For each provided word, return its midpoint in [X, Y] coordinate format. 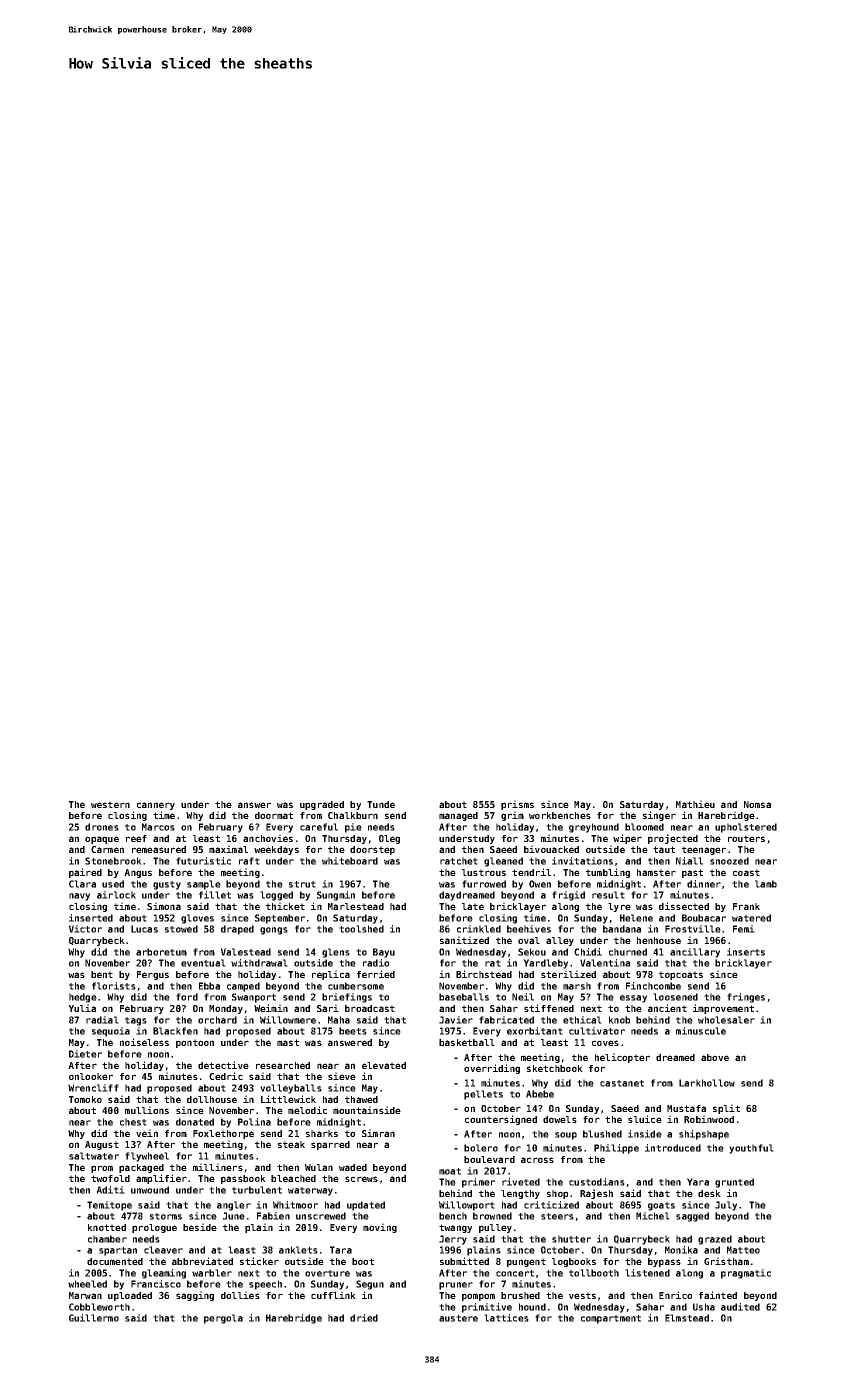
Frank [746, 906]
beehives [529, 929]
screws [361, 1179]
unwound [150, 1190]
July [726, 1206]
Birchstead [484, 974]
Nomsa [757, 804]
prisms [517, 805]
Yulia [82, 1008]
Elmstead [687, 1318]
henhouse [659, 940]
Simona [164, 906]
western [110, 804]
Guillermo [94, 1318]
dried [364, 1318]
